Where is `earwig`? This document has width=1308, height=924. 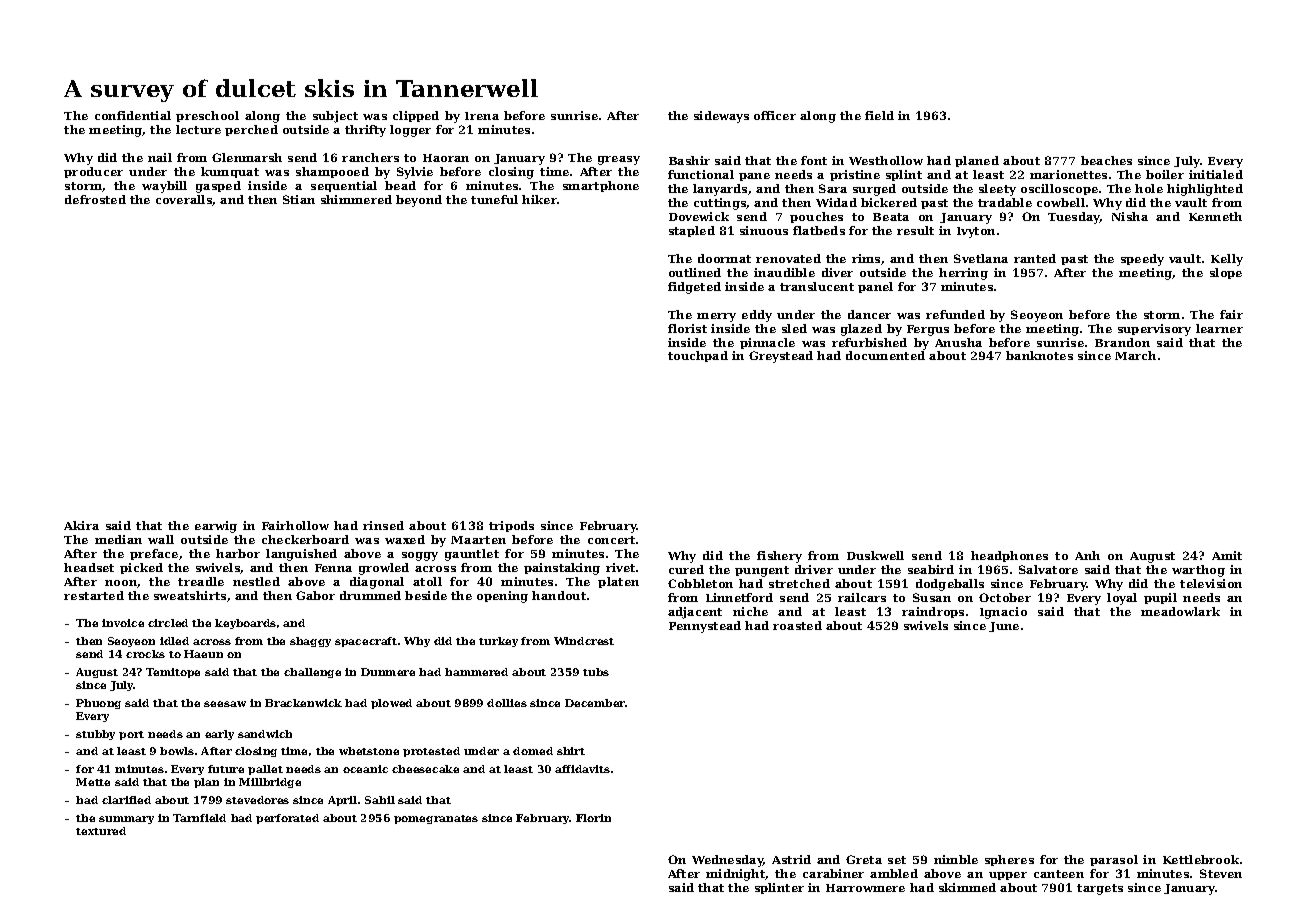 earwig is located at coordinates (216, 527).
